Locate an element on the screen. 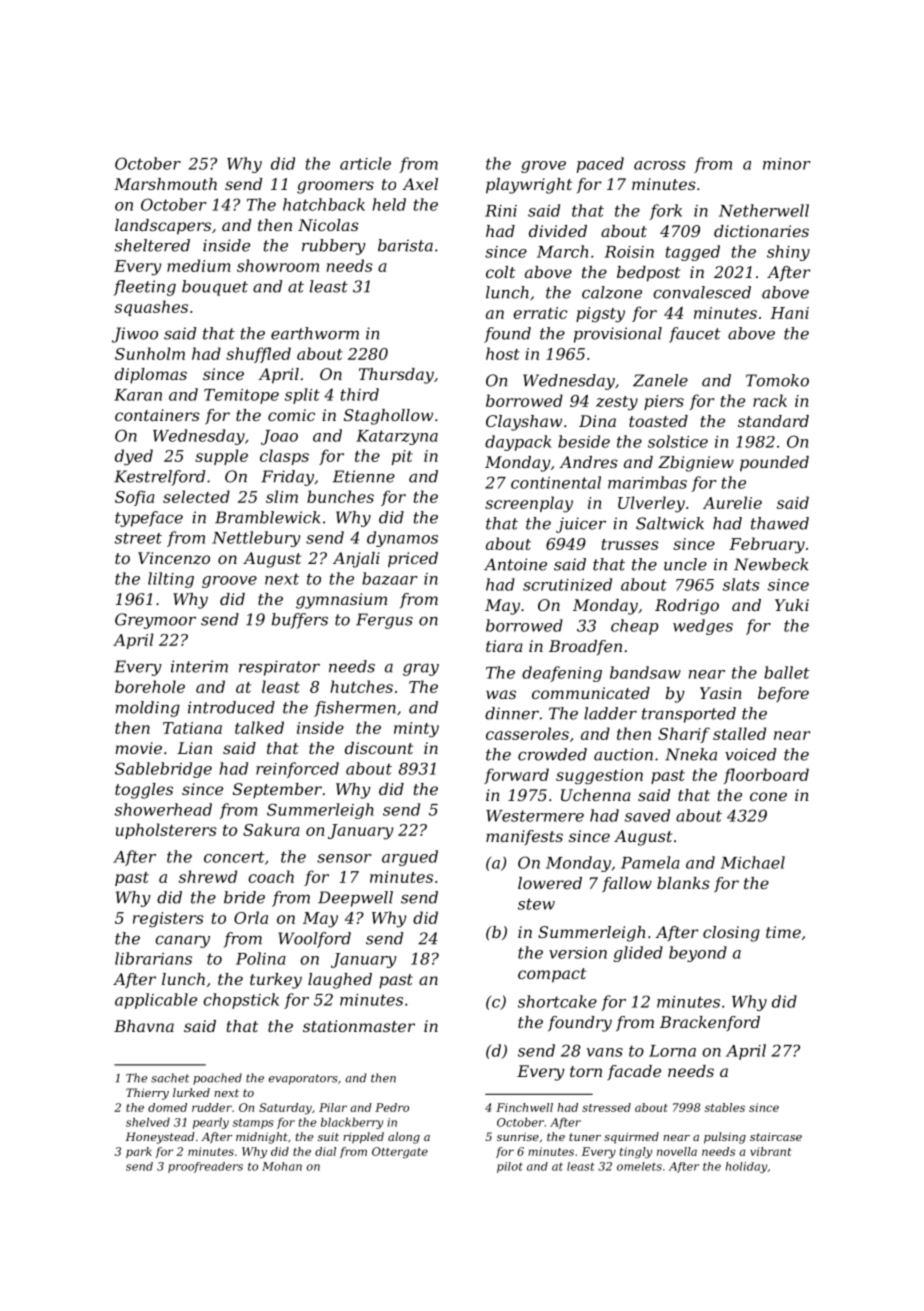  divided is located at coordinates (558, 231).
